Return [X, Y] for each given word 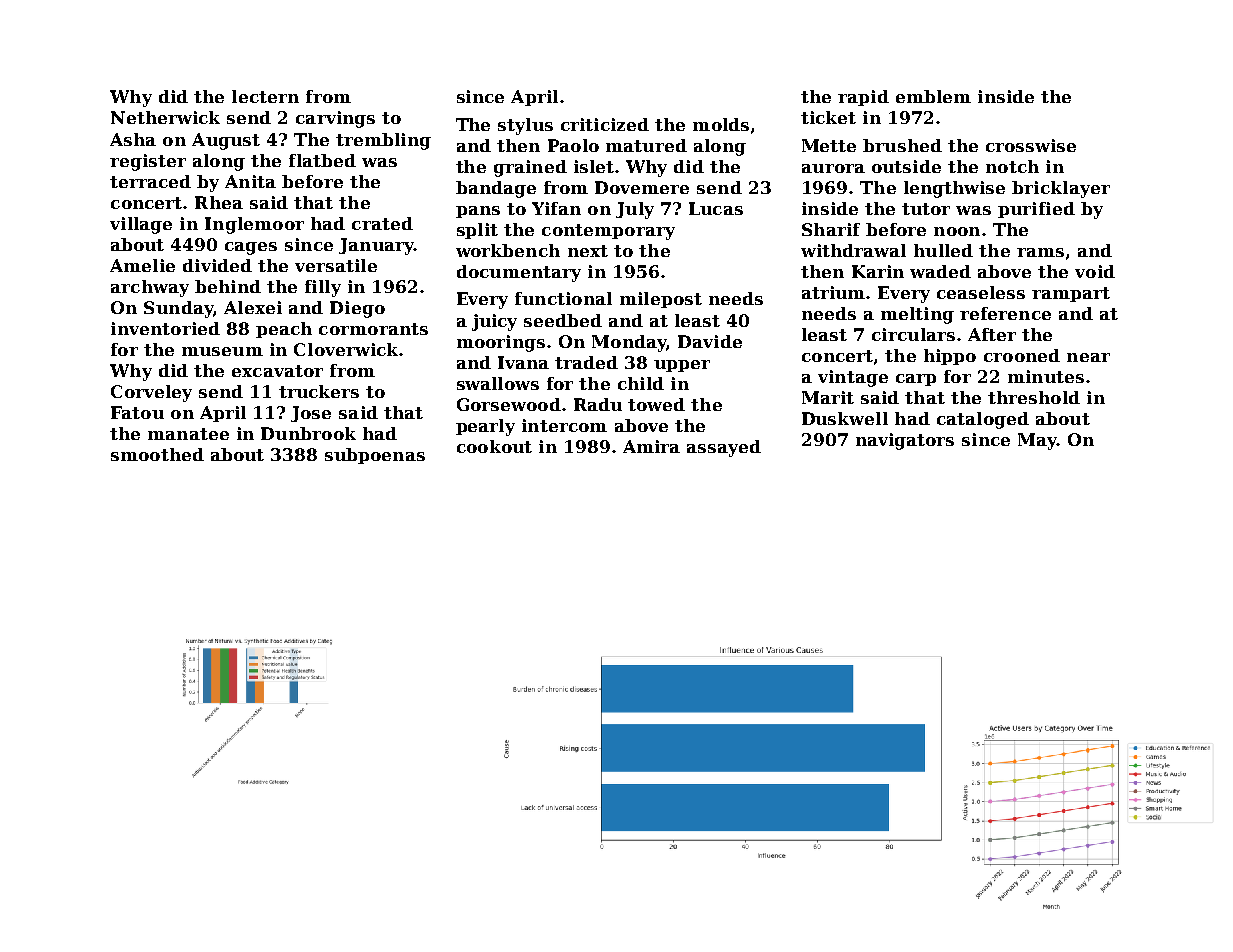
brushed [902, 145]
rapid [863, 98]
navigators [905, 441]
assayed [724, 448]
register [148, 162]
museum [222, 351]
